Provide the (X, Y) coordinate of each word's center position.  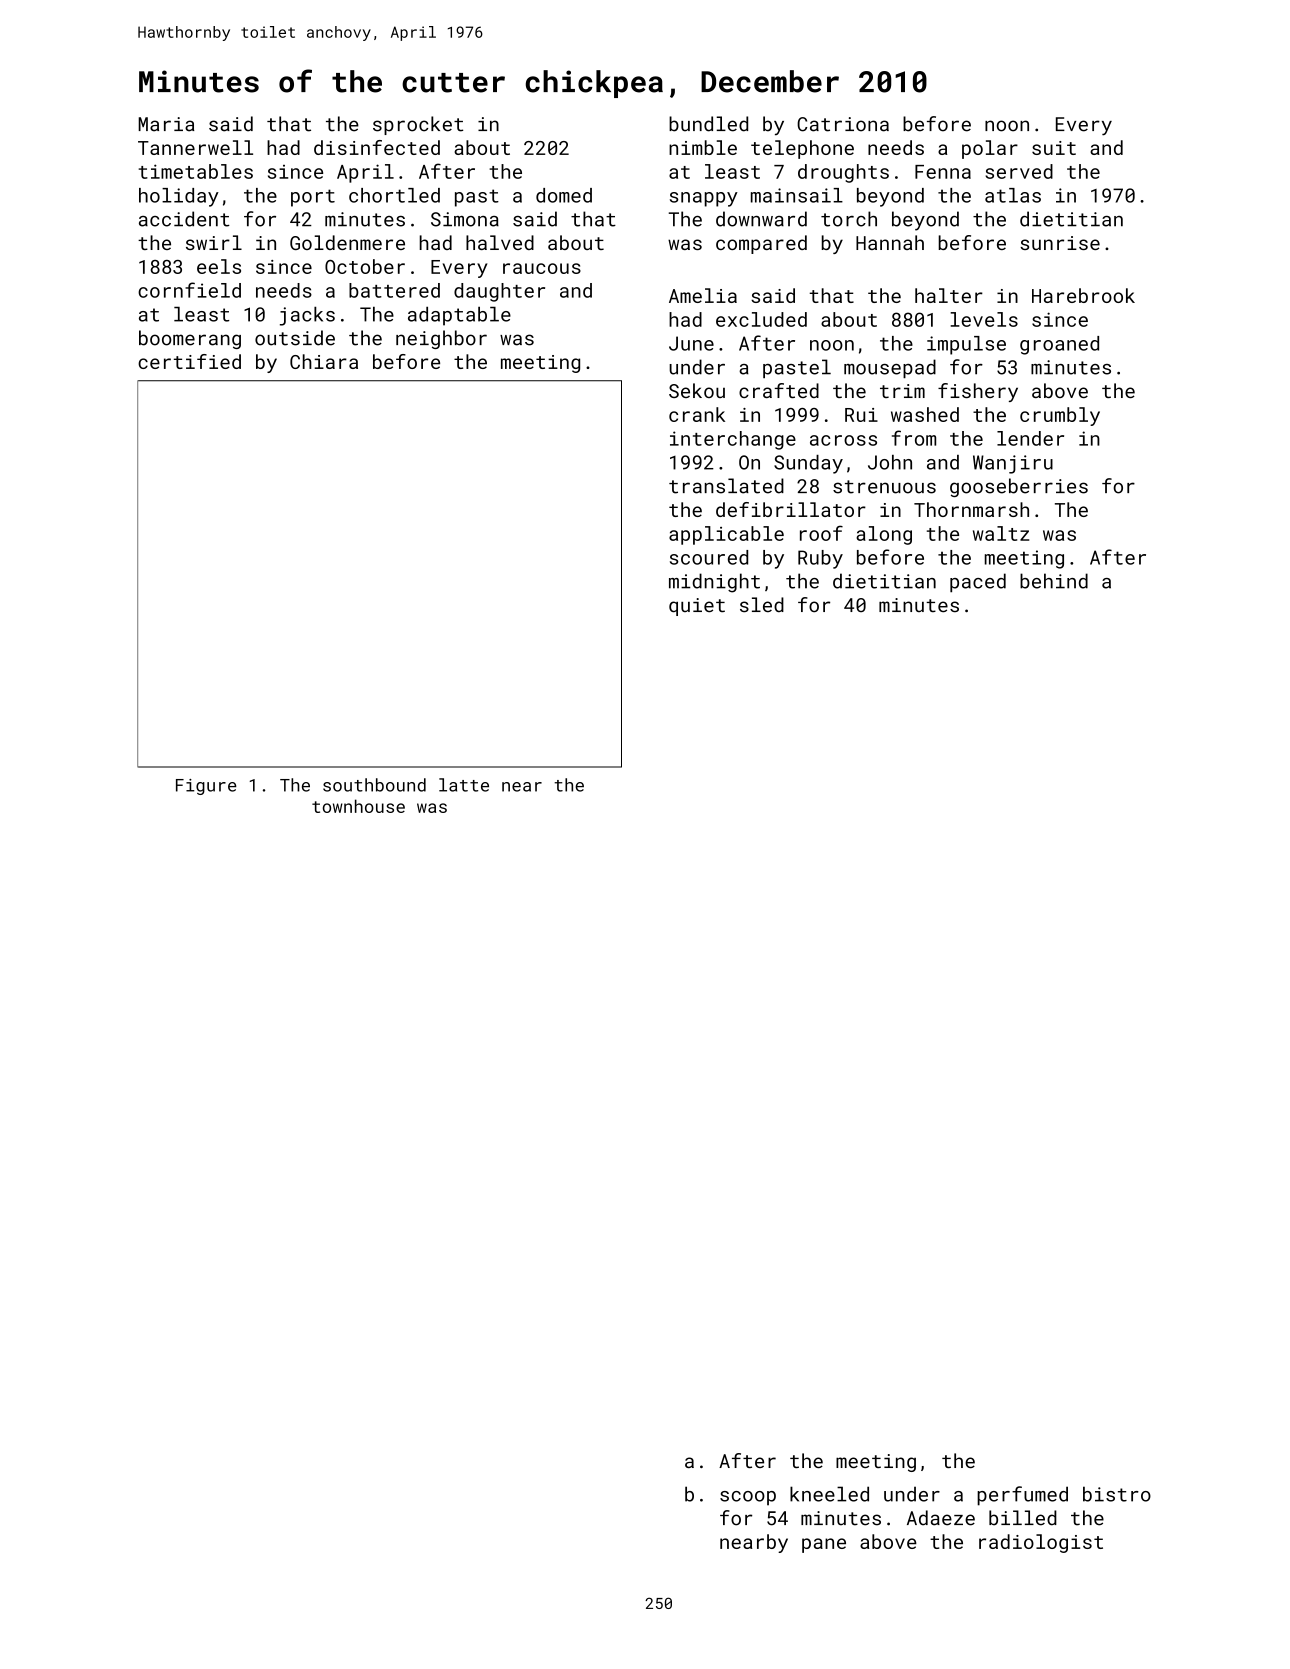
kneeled (829, 1494)
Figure (206, 787)
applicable (726, 535)
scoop (748, 1498)
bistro (1117, 1494)
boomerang (190, 339)
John (890, 462)
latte (464, 785)
